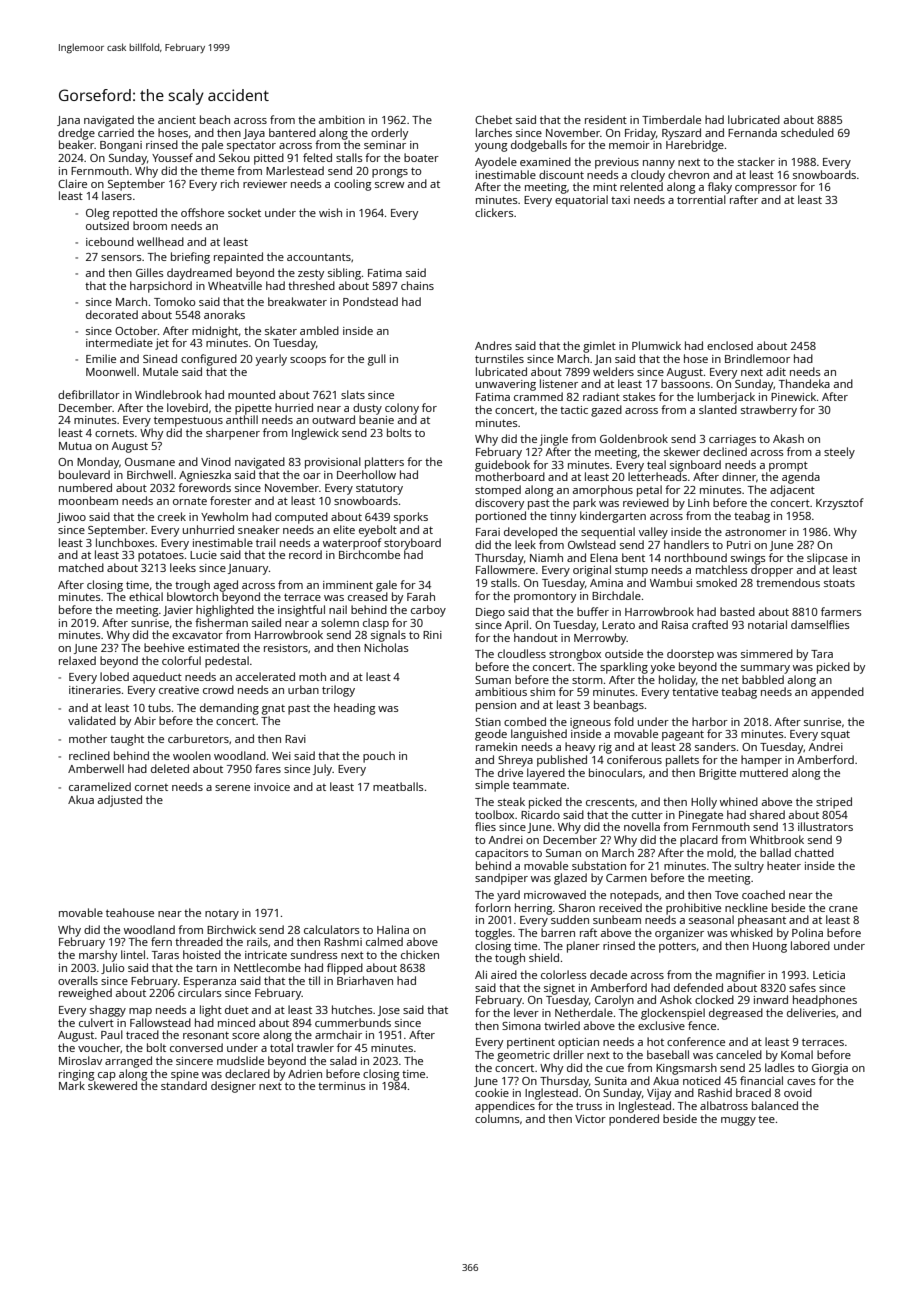  I want to click on aged, so click(226, 586).
